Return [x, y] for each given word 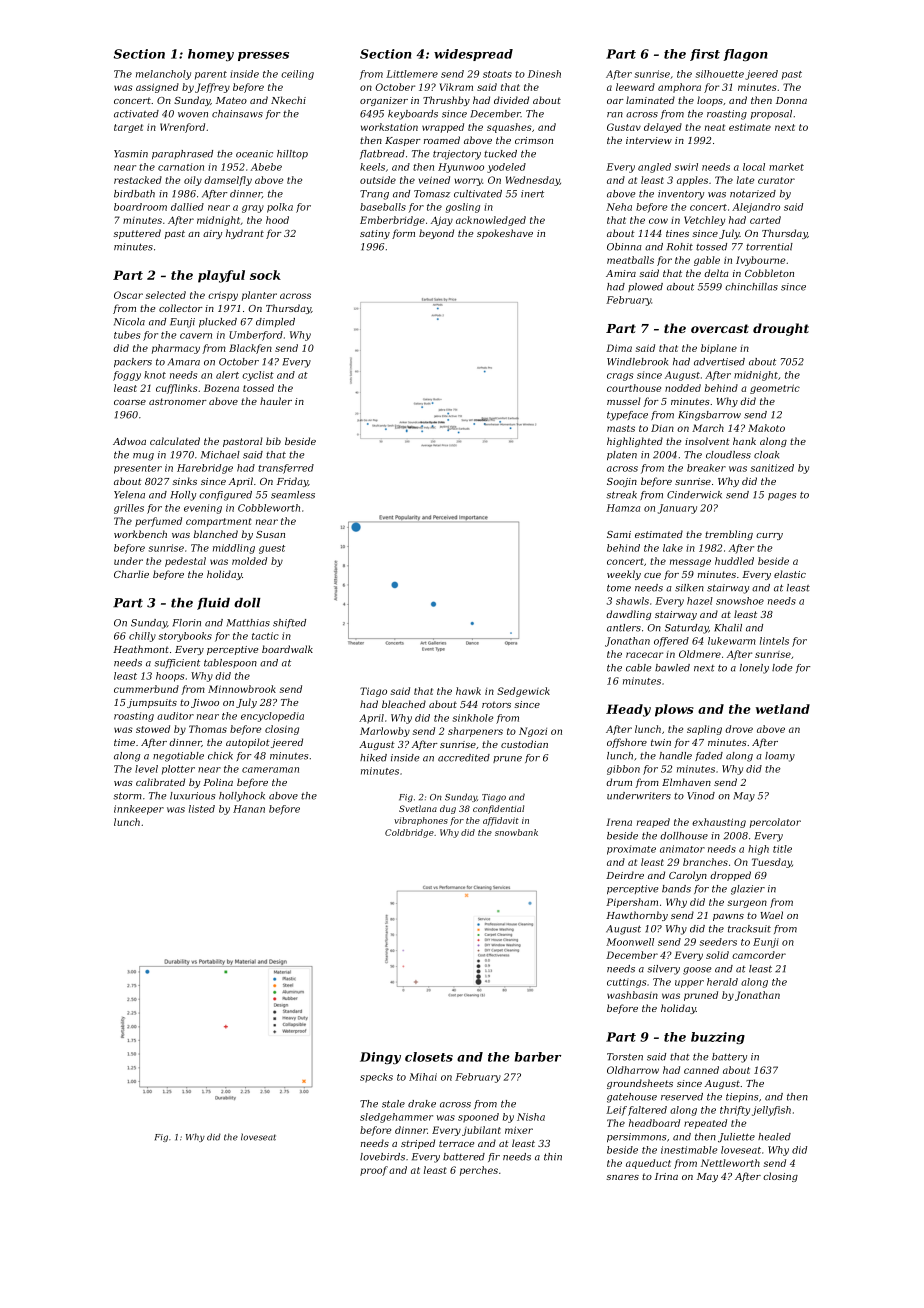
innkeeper [139, 810]
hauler [276, 401]
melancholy [163, 75]
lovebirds [382, 1157]
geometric [775, 389]
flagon [745, 55]
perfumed [158, 522]
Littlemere [412, 74]
